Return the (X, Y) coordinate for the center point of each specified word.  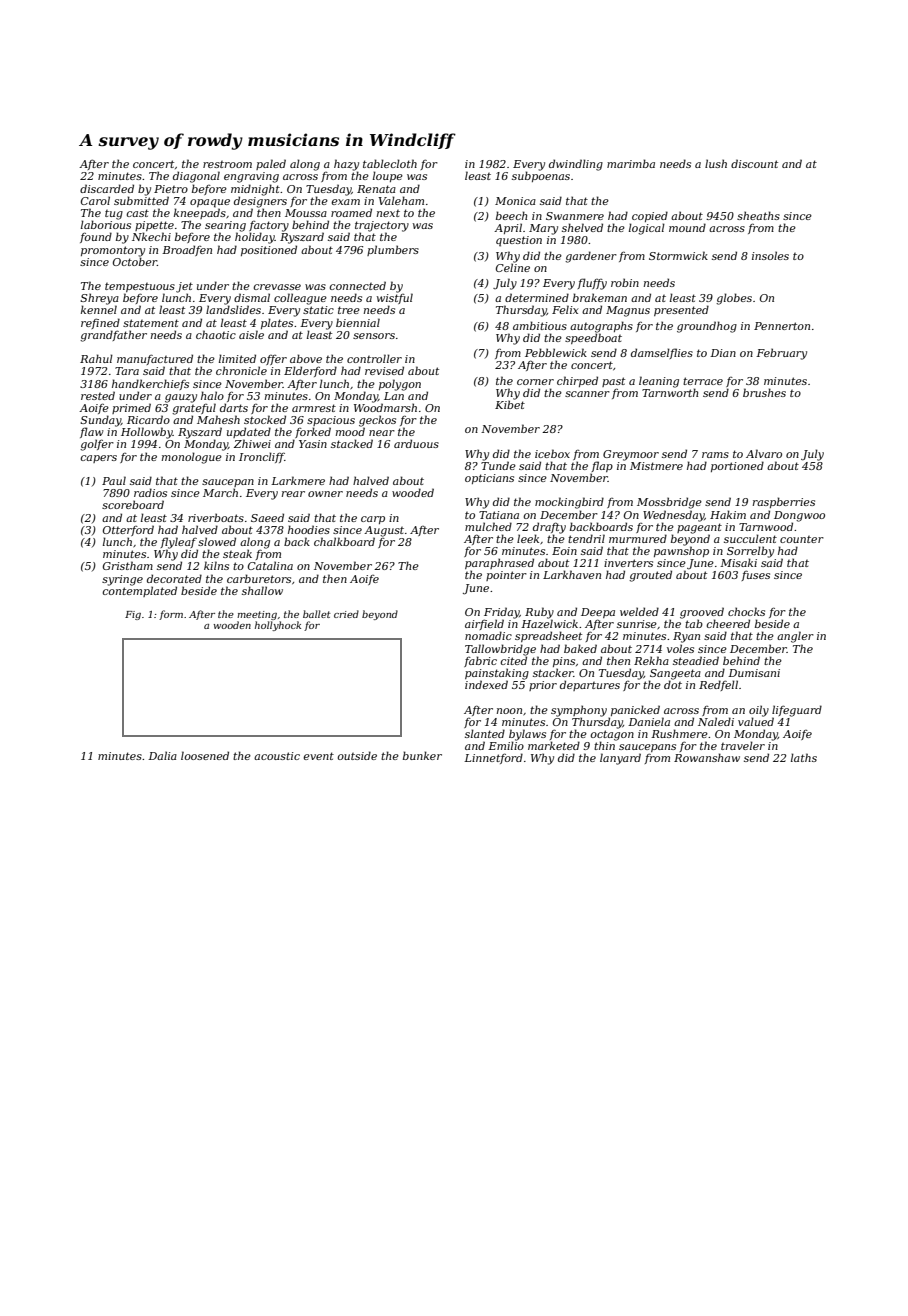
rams (715, 455)
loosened (205, 755)
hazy (346, 165)
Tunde (498, 465)
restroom (227, 164)
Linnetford (493, 758)
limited (237, 358)
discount (754, 163)
